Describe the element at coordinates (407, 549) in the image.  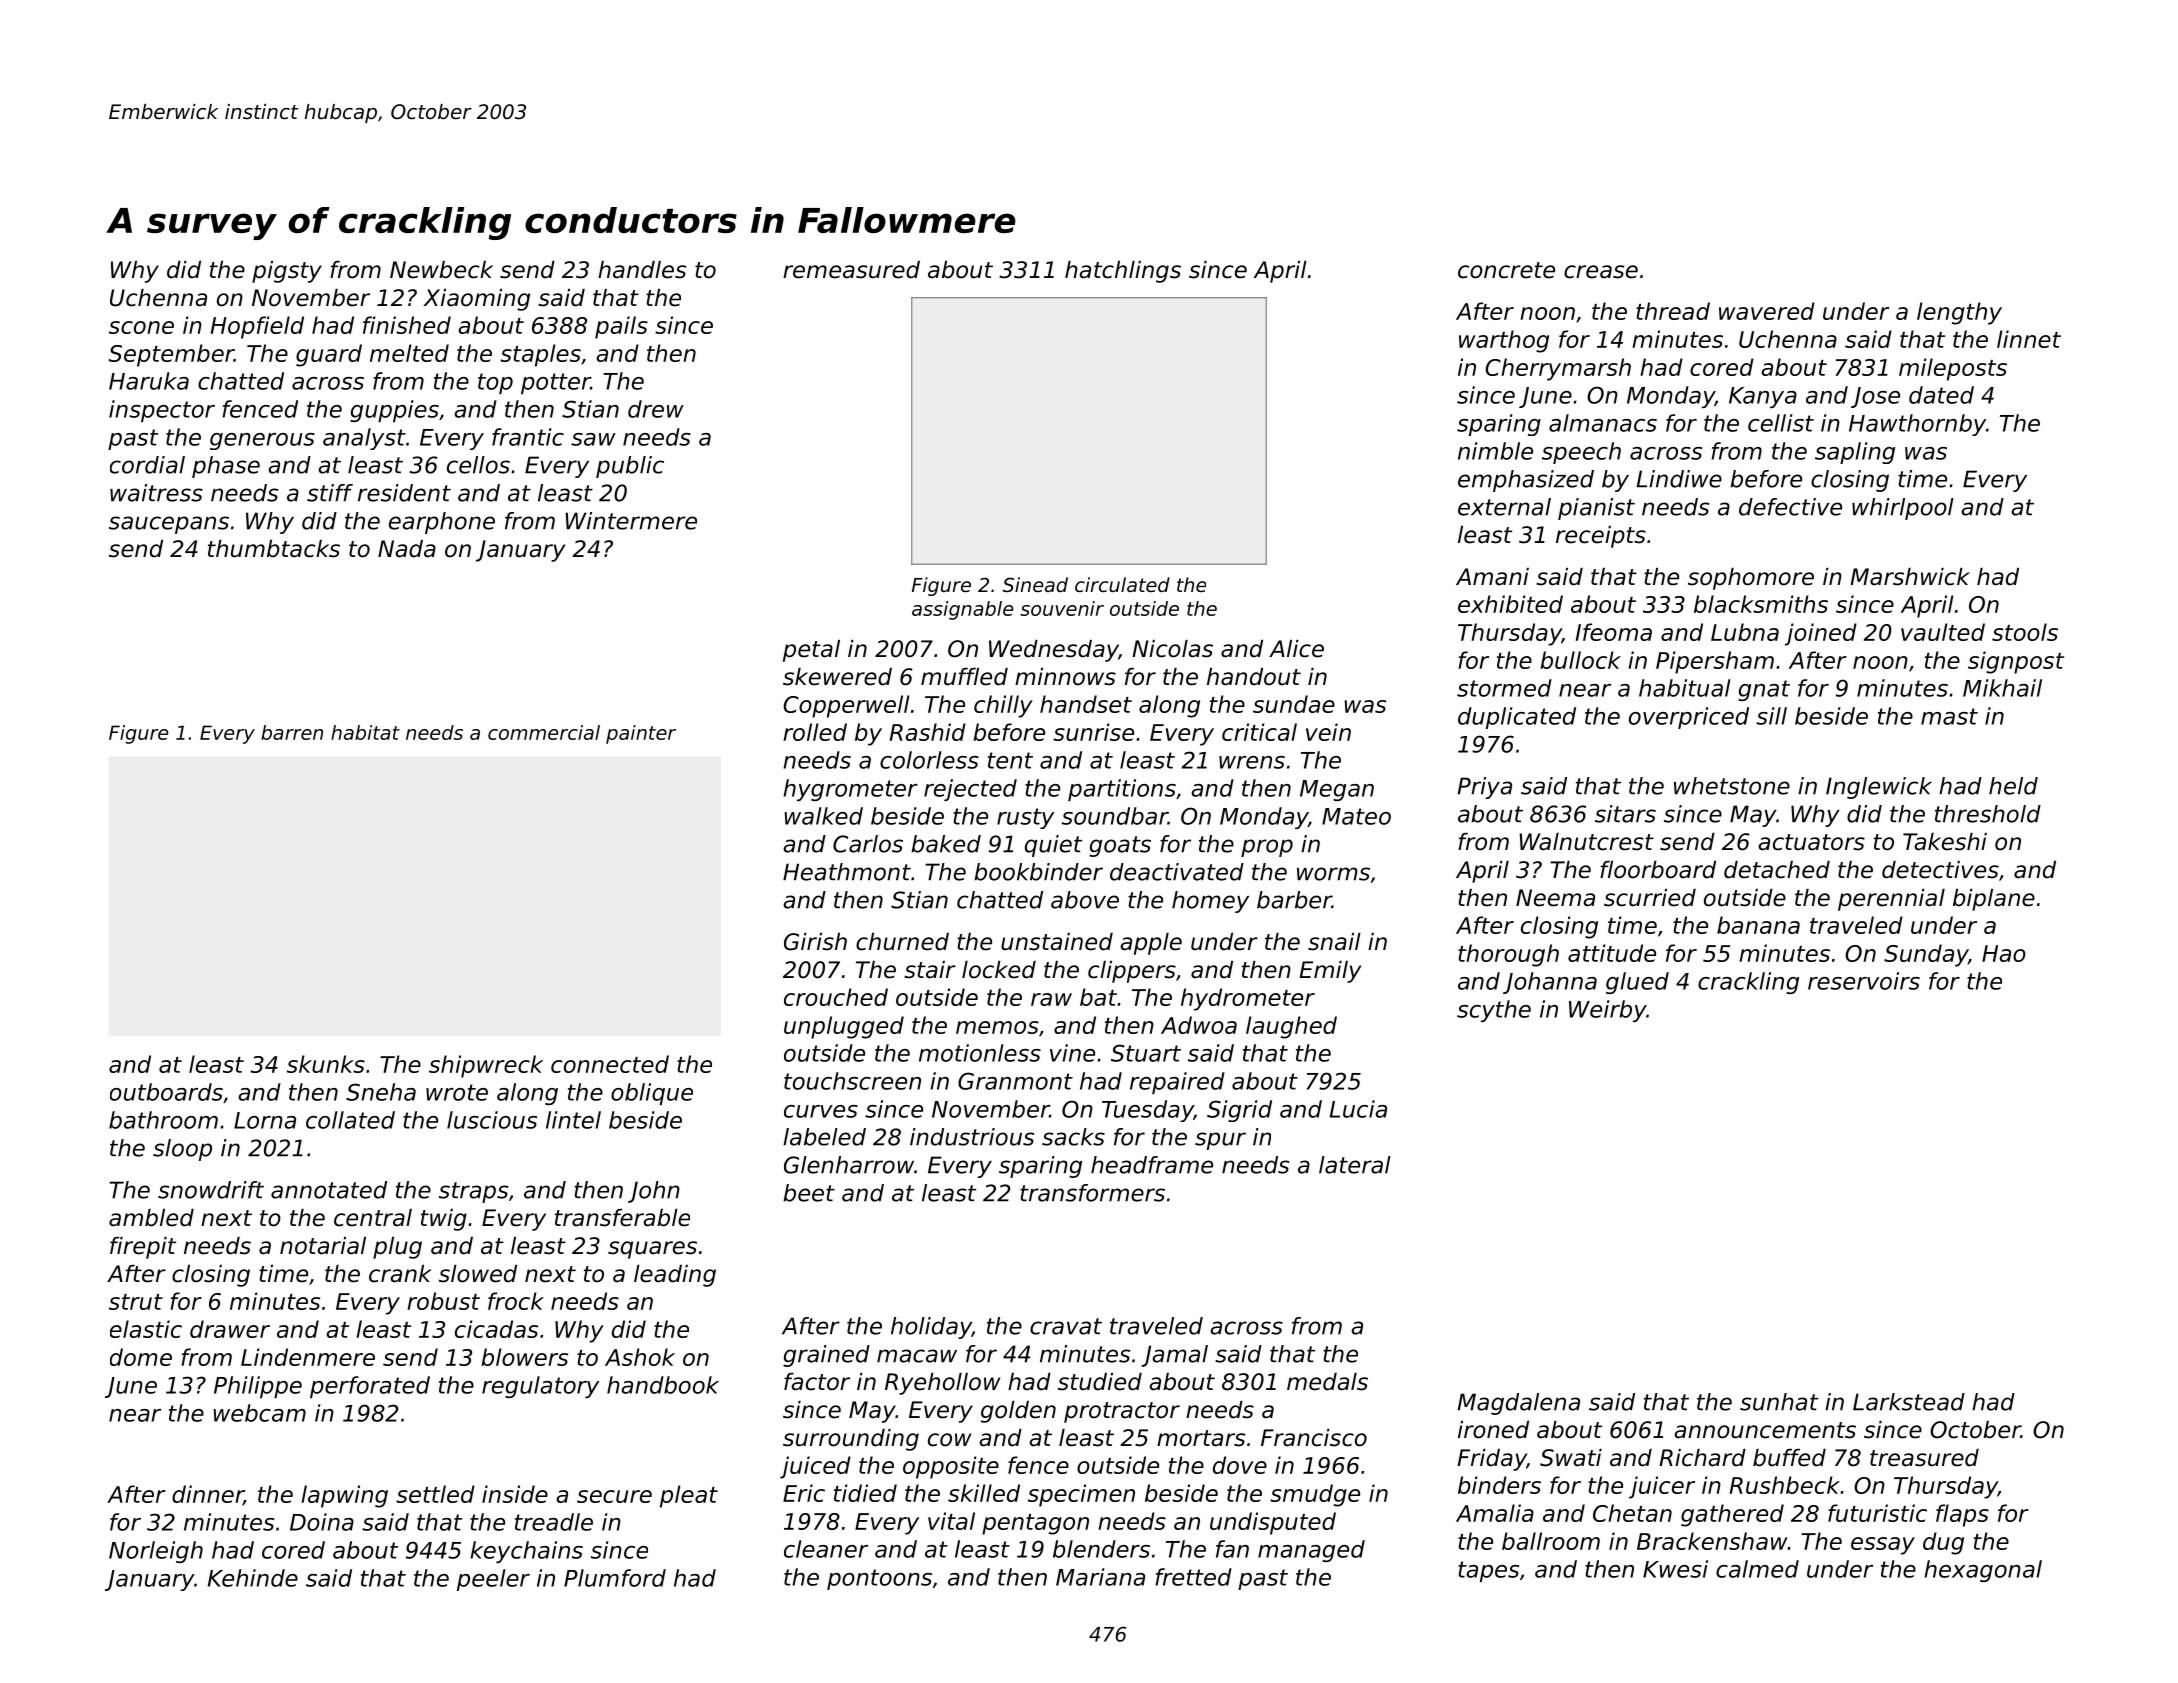
I see `Nada` at that location.
